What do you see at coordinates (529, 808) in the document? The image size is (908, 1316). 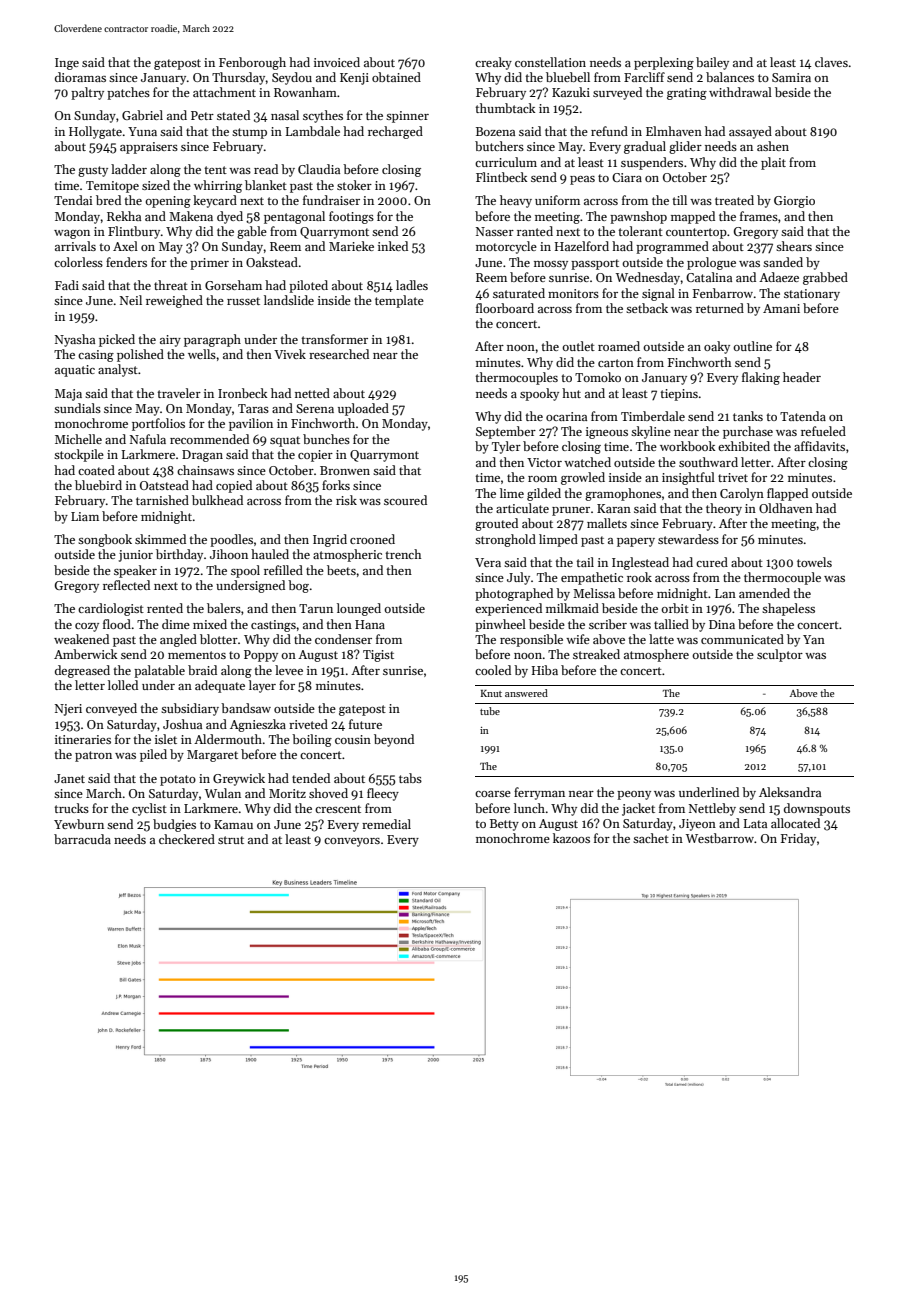 I see `lunch` at bounding box center [529, 808].
